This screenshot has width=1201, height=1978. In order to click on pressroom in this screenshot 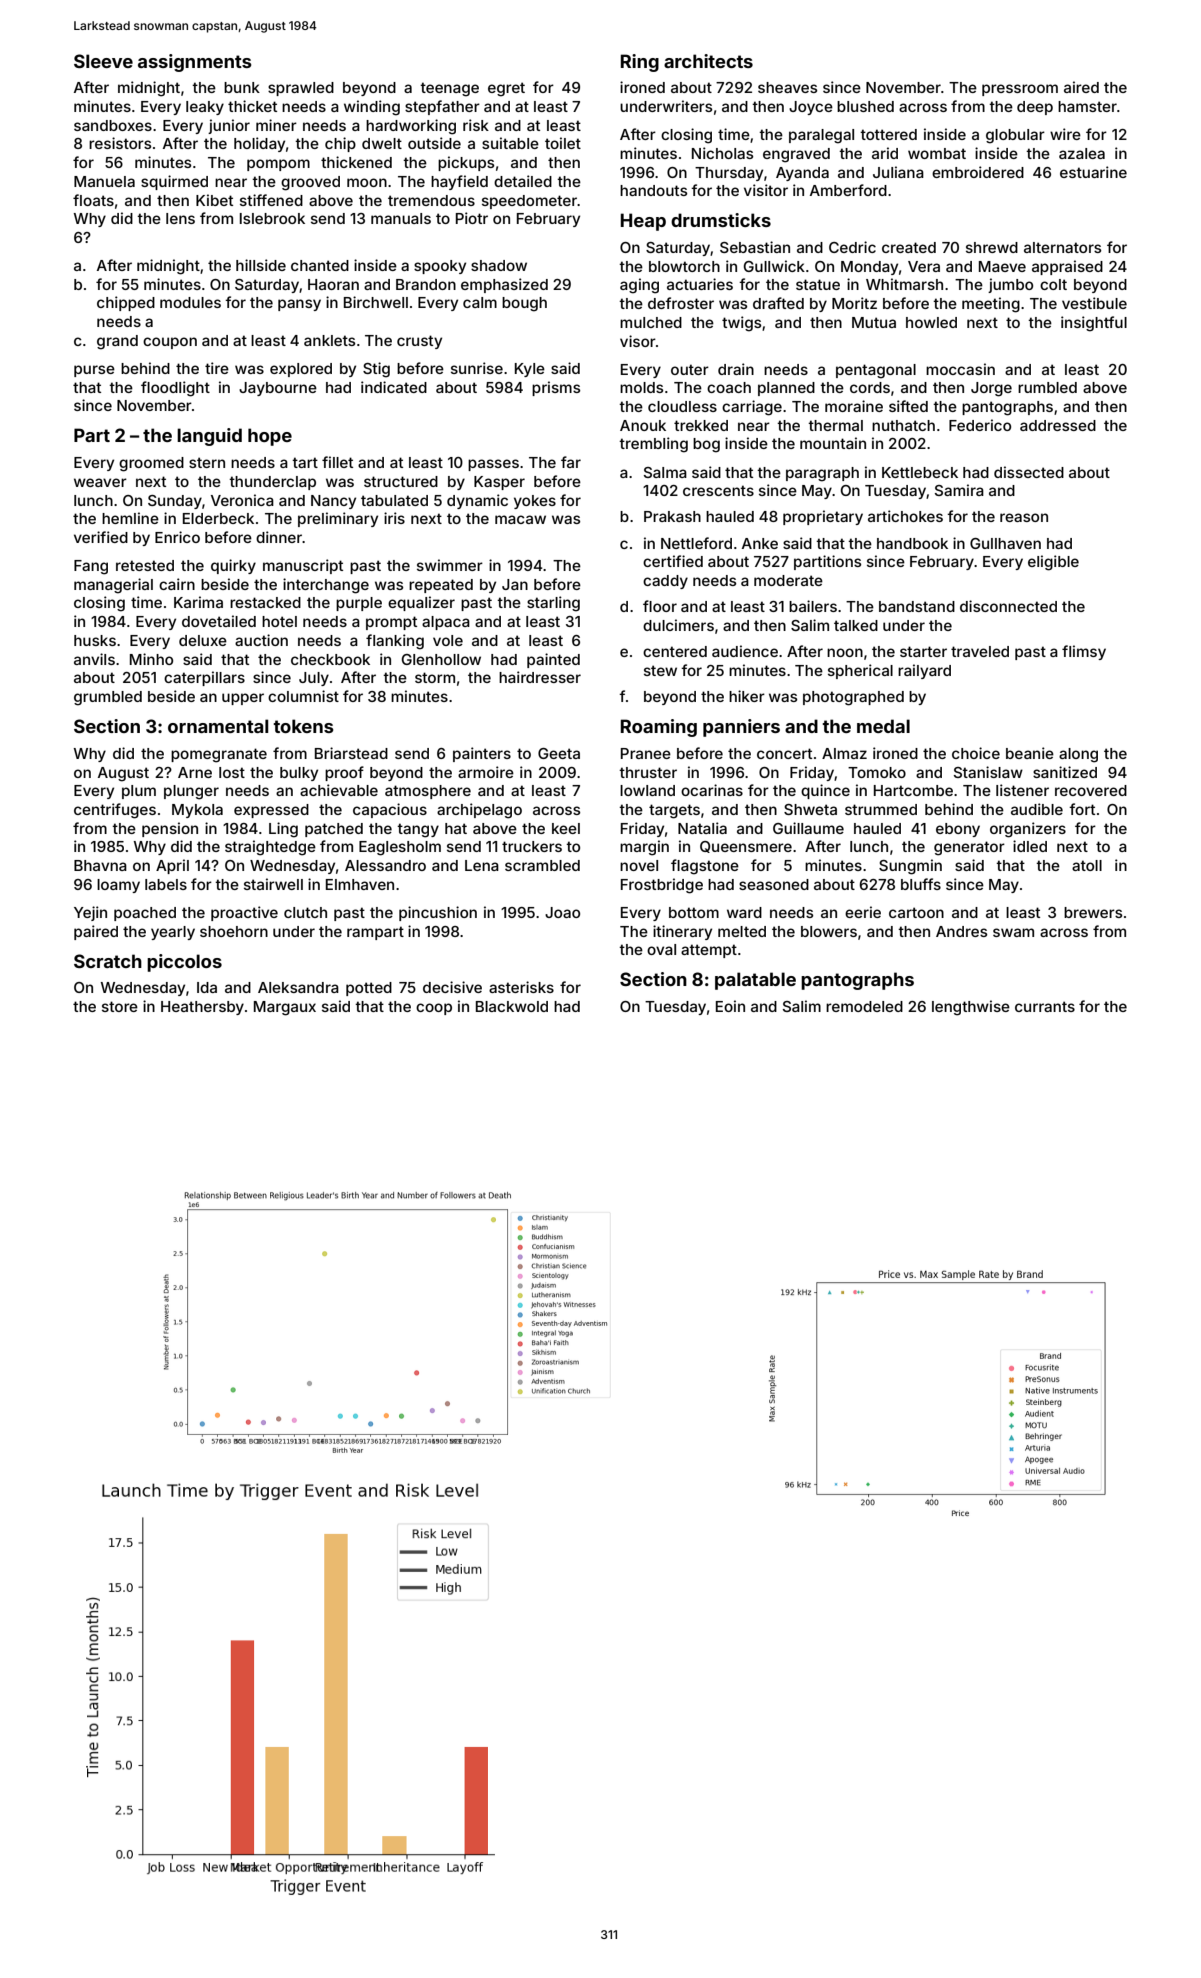, I will do `click(1020, 90)`.
